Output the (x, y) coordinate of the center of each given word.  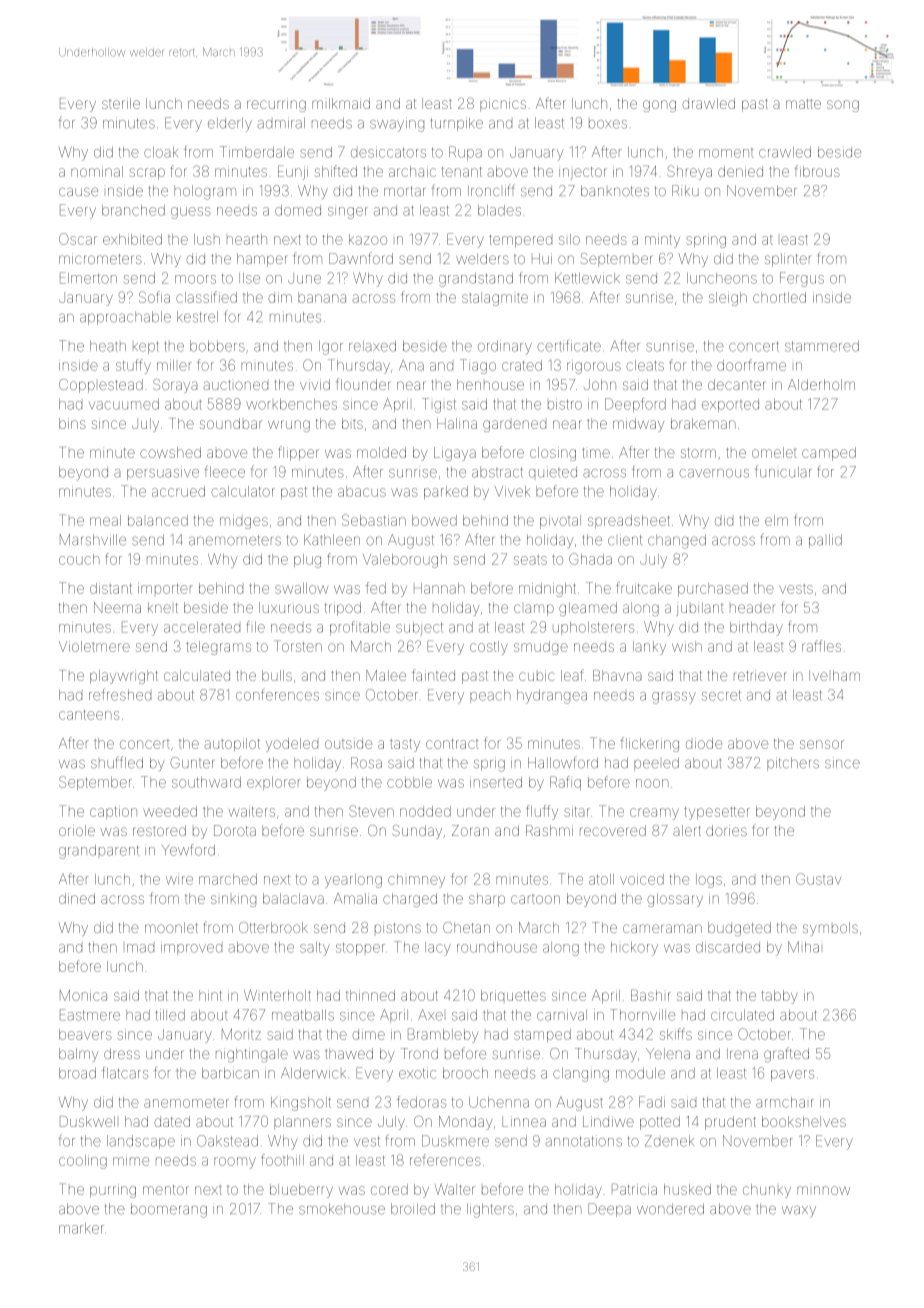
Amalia (355, 898)
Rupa (465, 153)
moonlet (171, 927)
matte (803, 104)
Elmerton (88, 278)
